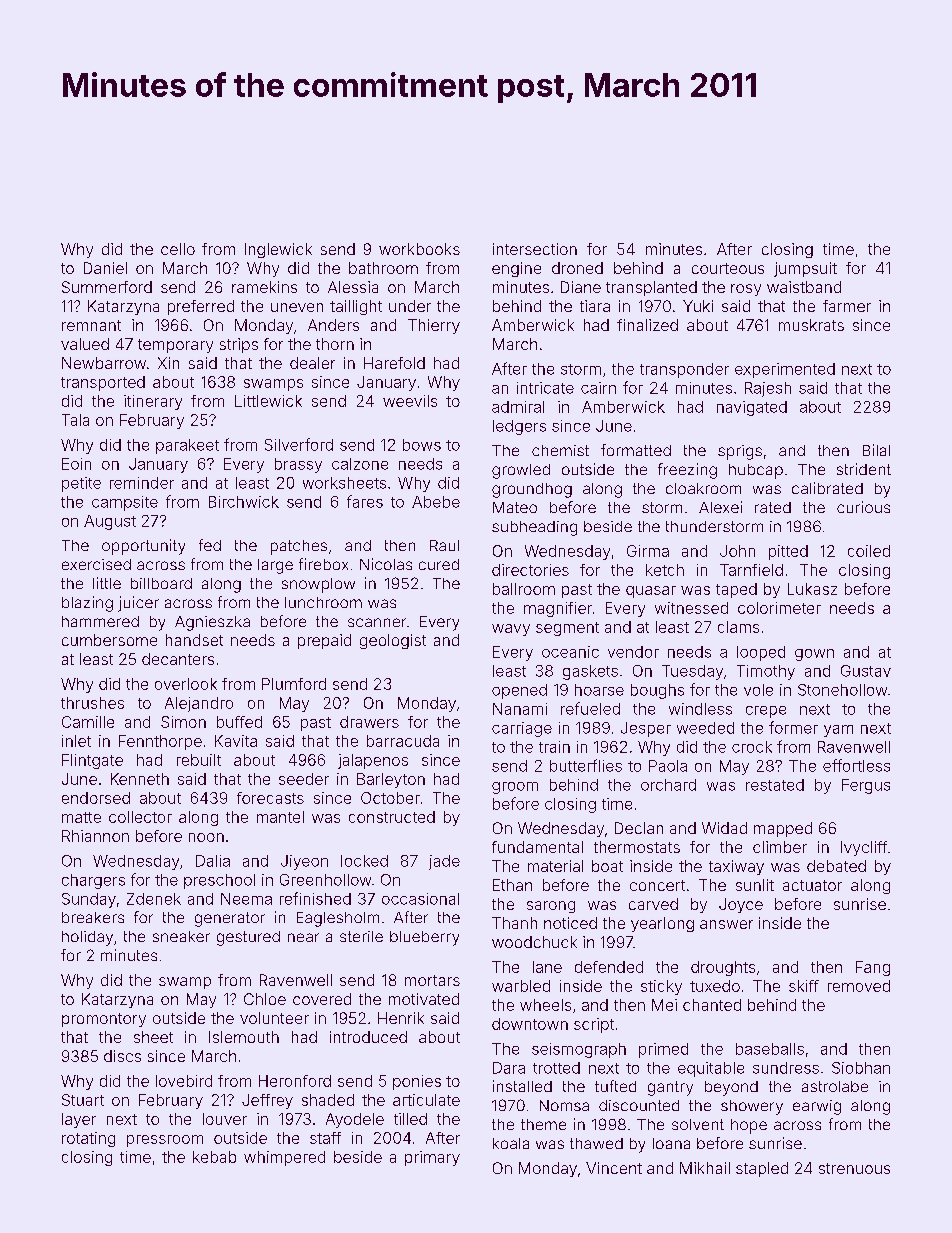 The image size is (952, 1233). I want to click on intersection, so click(535, 249).
